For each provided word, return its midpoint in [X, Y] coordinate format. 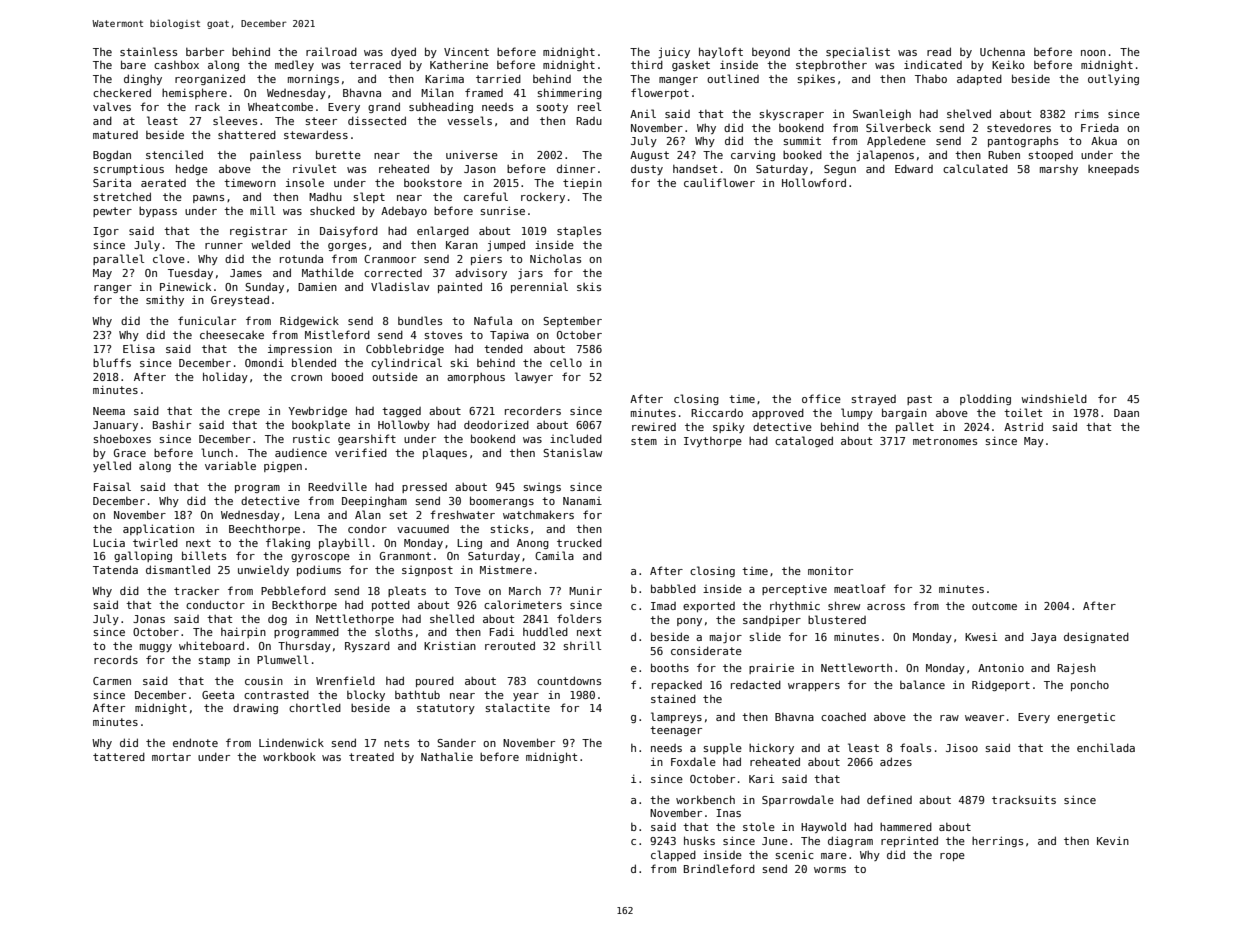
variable [230, 465]
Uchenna [1002, 51]
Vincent [466, 51]
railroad [331, 51]
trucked [579, 542]
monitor [830, 570]
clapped [673, 855]
